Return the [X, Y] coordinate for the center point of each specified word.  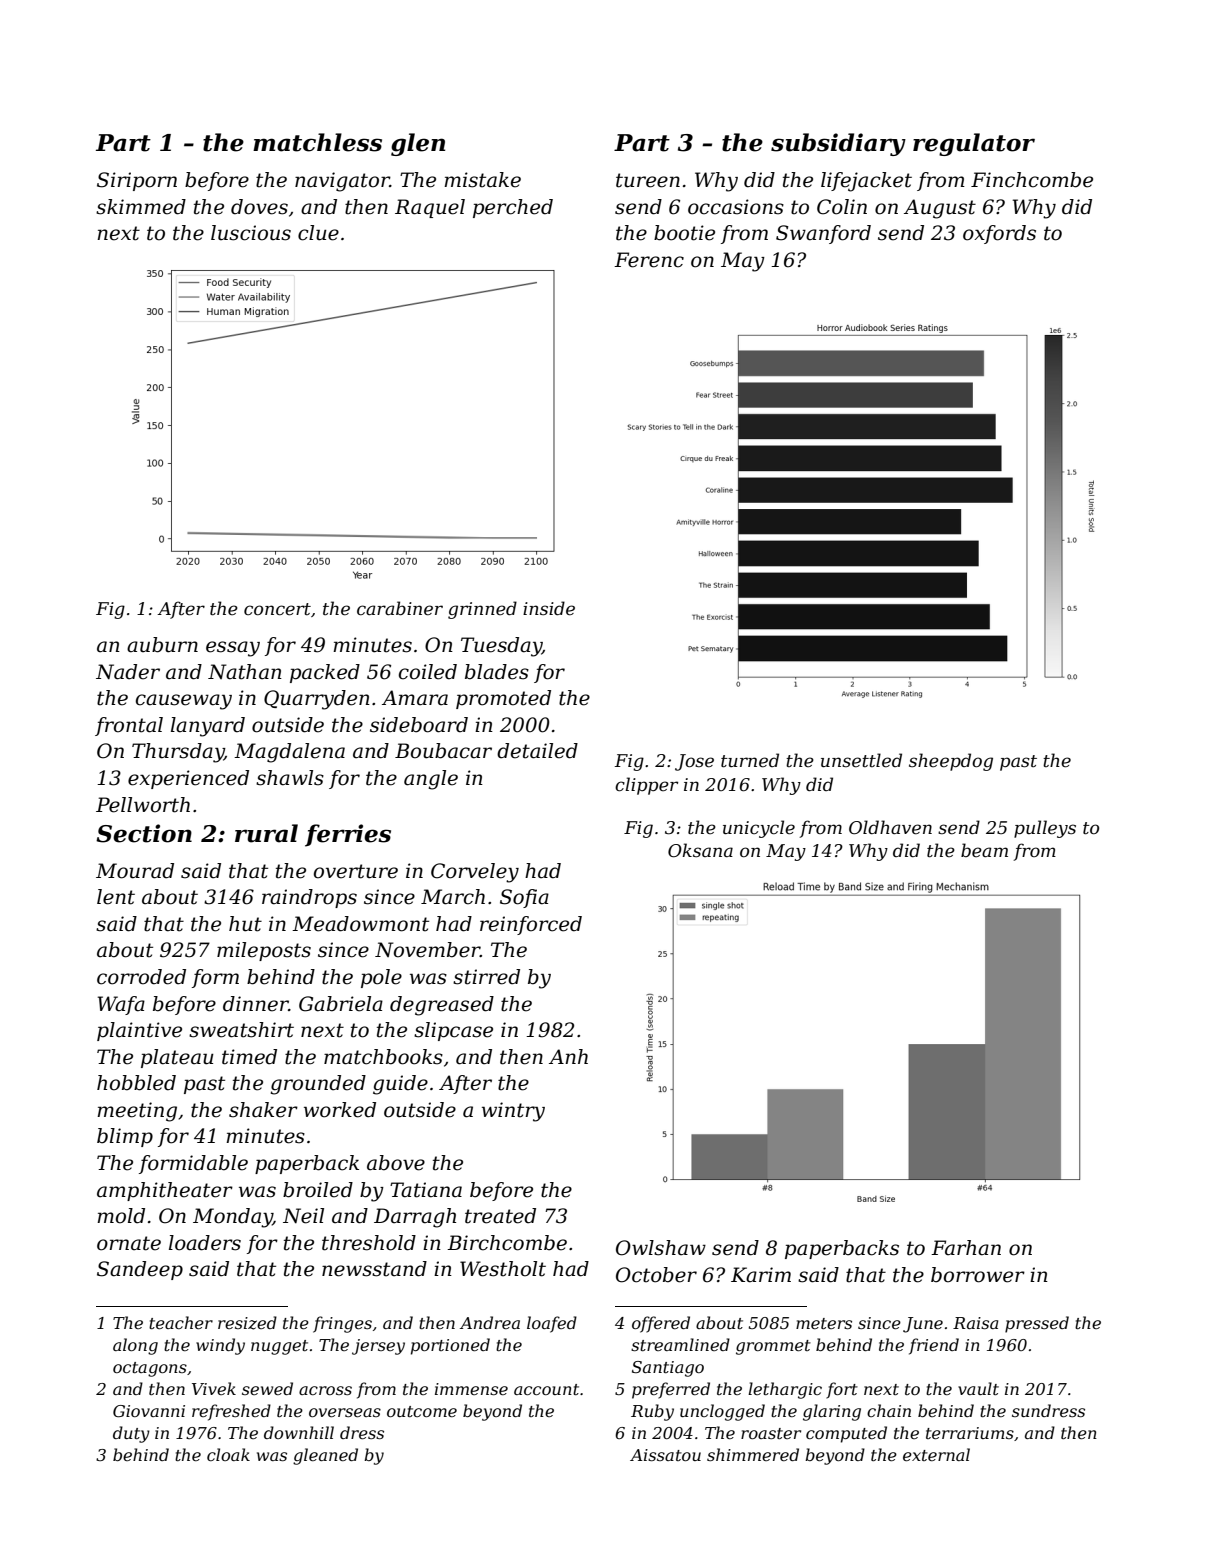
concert [277, 609]
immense [471, 1389]
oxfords [999, 234]
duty [131, 1434]
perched [513, 208]
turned [750, 760]
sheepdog [951, 762]
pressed [1037, 1324]
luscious [251, 233]
